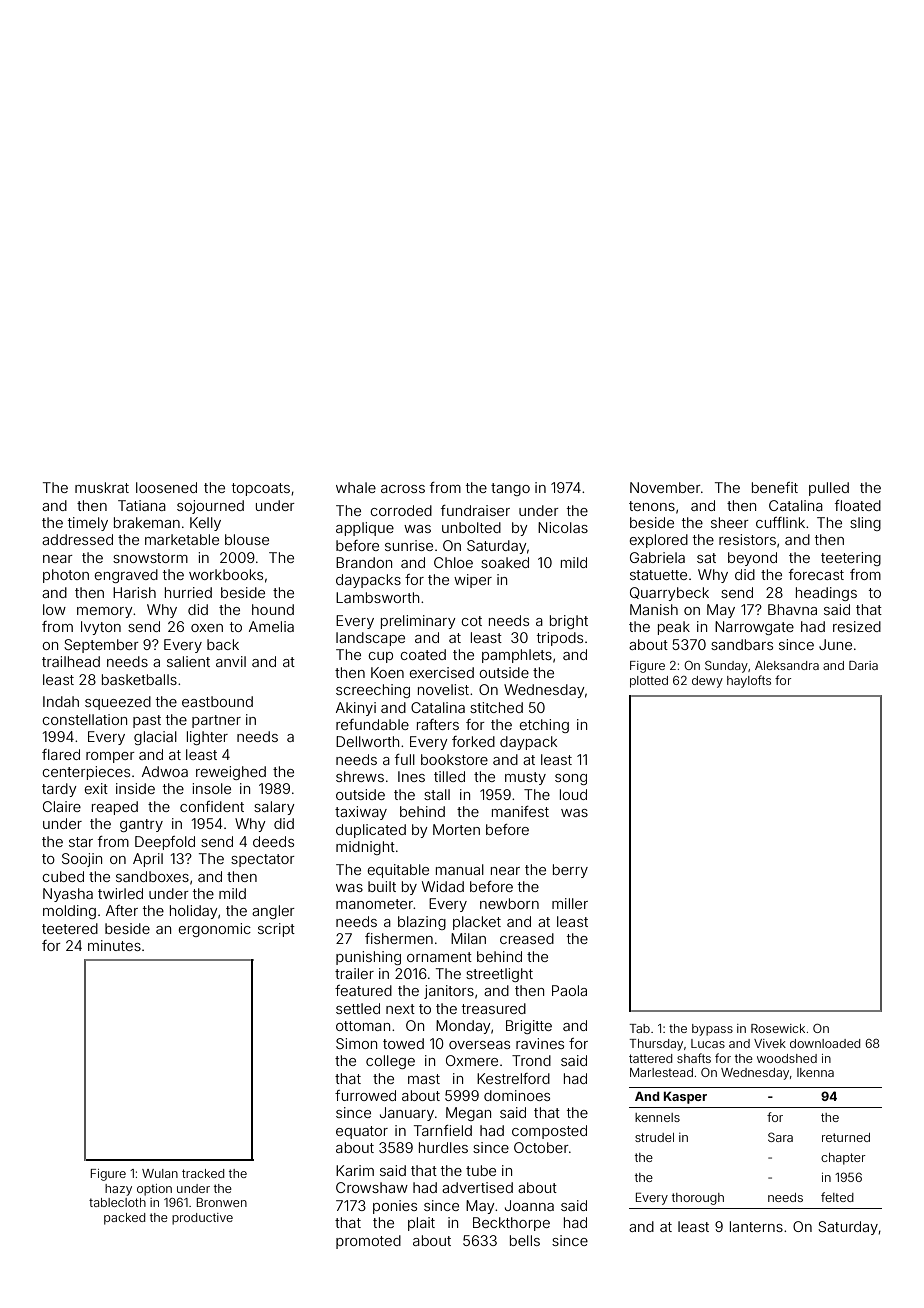  I want to click on unbolted, so click(471, 527).
